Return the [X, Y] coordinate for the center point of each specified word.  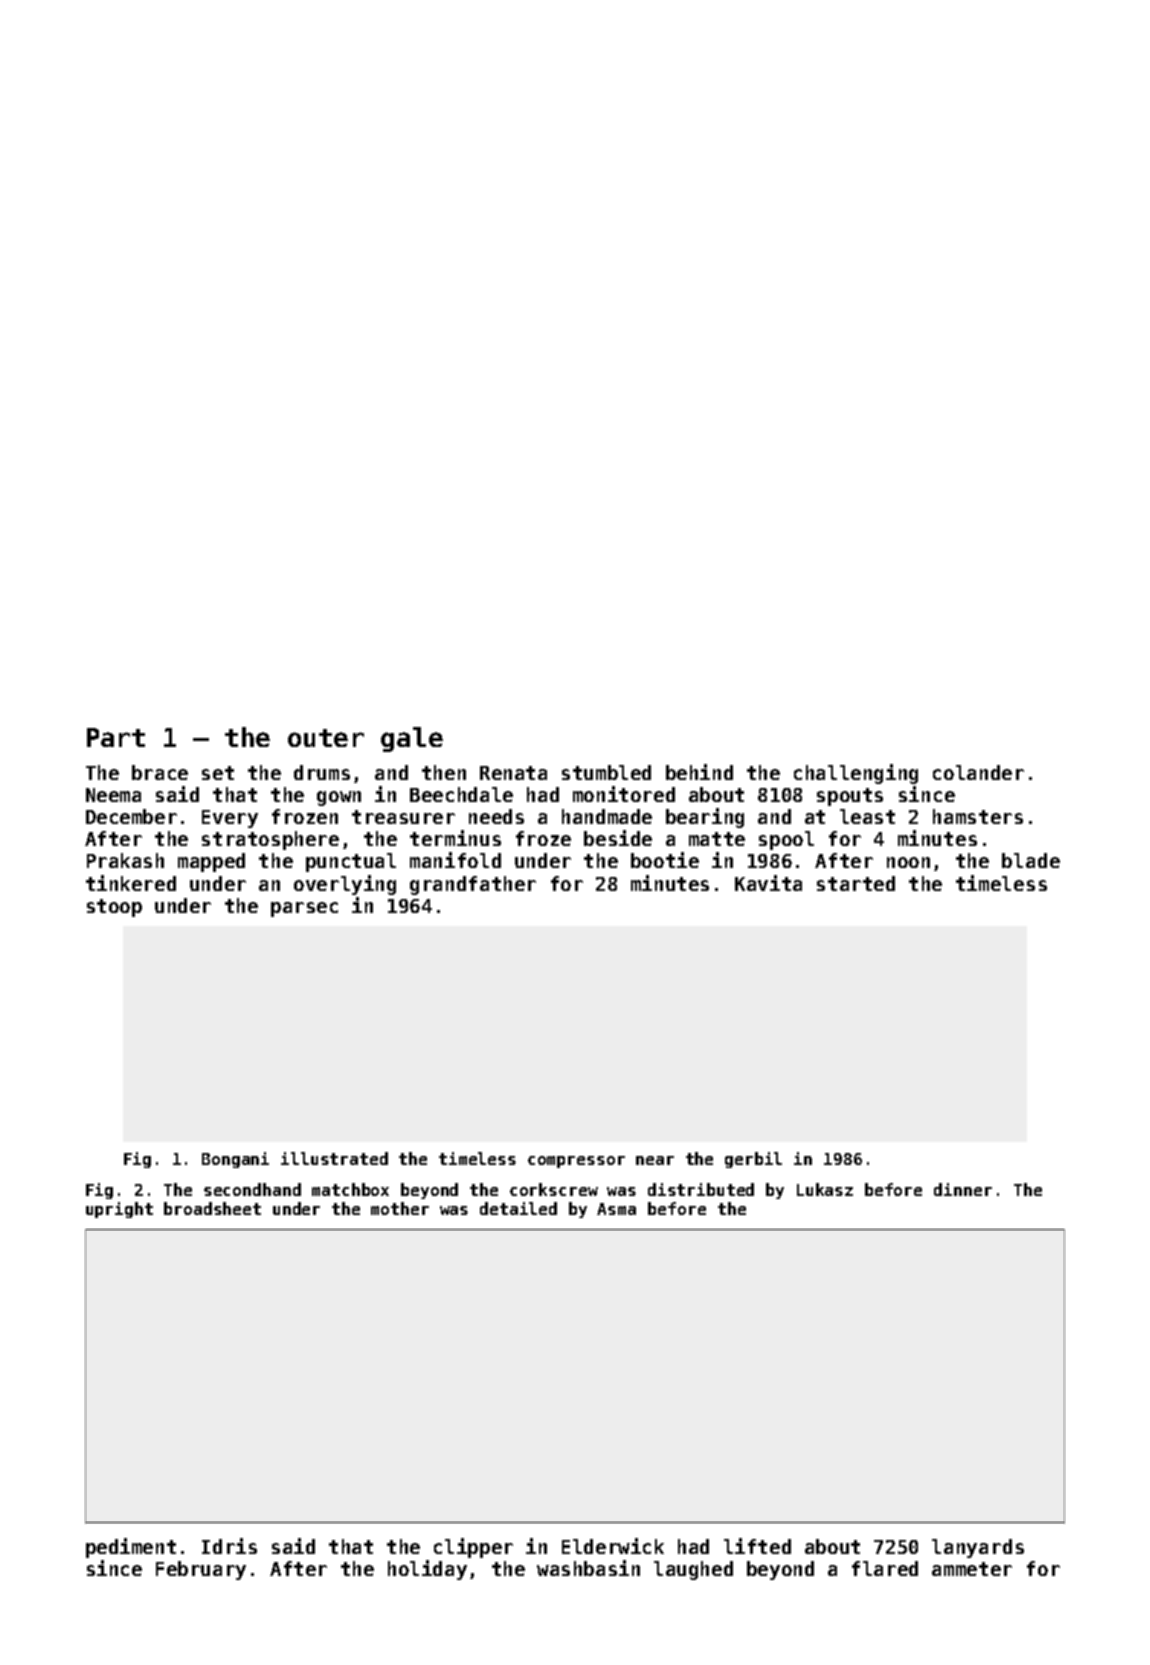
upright [119, 1210]
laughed [693, 1570]
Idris [229, 1546]
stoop [114, 908]
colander [978, 772]
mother [400, 1208]
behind [699, 772]
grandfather [473, 885]
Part [116, 737]
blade [1031, 860]
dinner [963, 1189]
